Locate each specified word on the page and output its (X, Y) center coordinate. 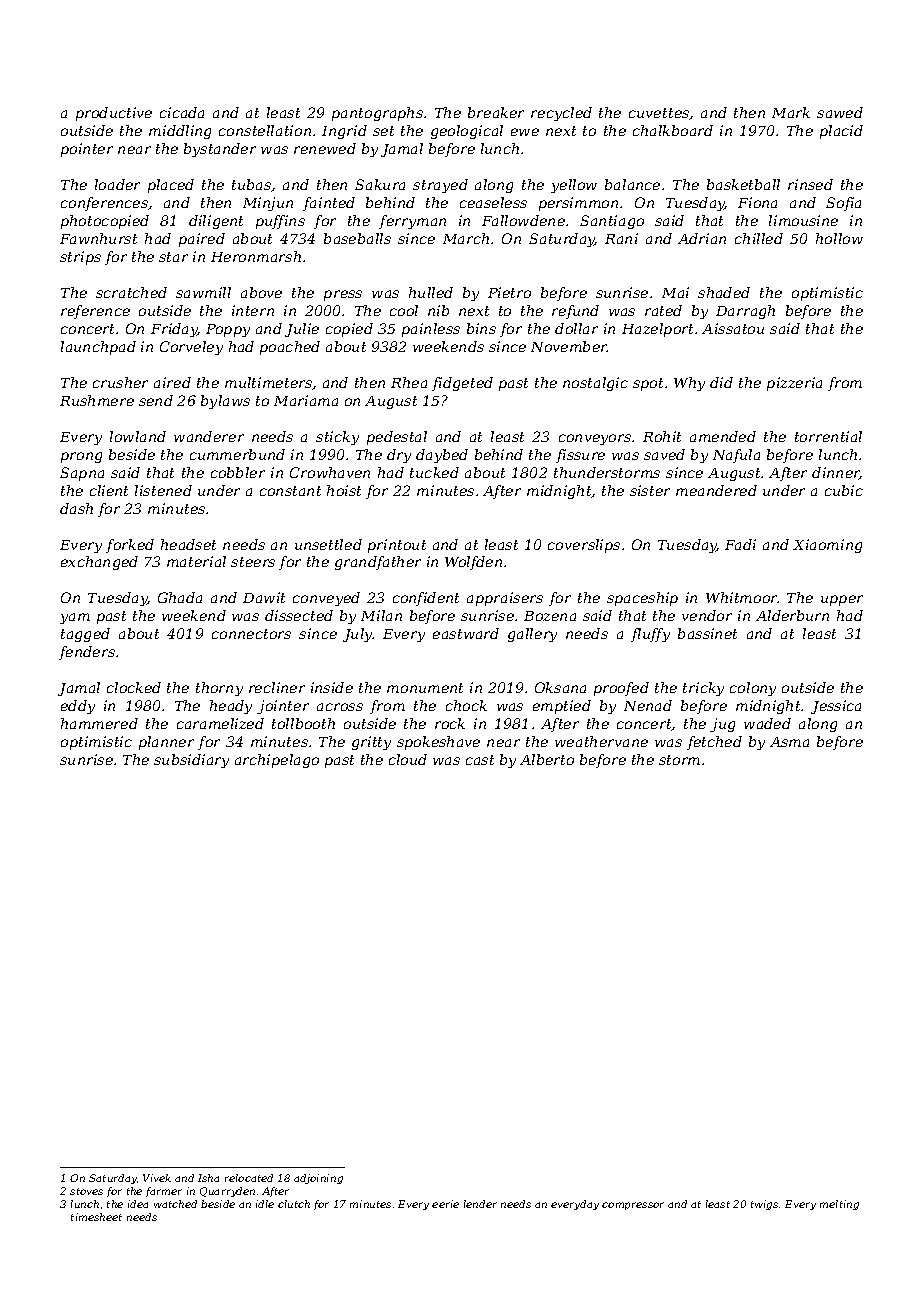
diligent (216, 222)
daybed (442, 456)
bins (481, 328)
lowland (138, 436)
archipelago (277, 761)
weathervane (601, 741)
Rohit (662, 436)
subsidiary (191, 761)
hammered (99, 723)
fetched (714, 743)
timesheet (96, 1217)
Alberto (547, 759)
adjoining (318, 1179)
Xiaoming (827, 546)
